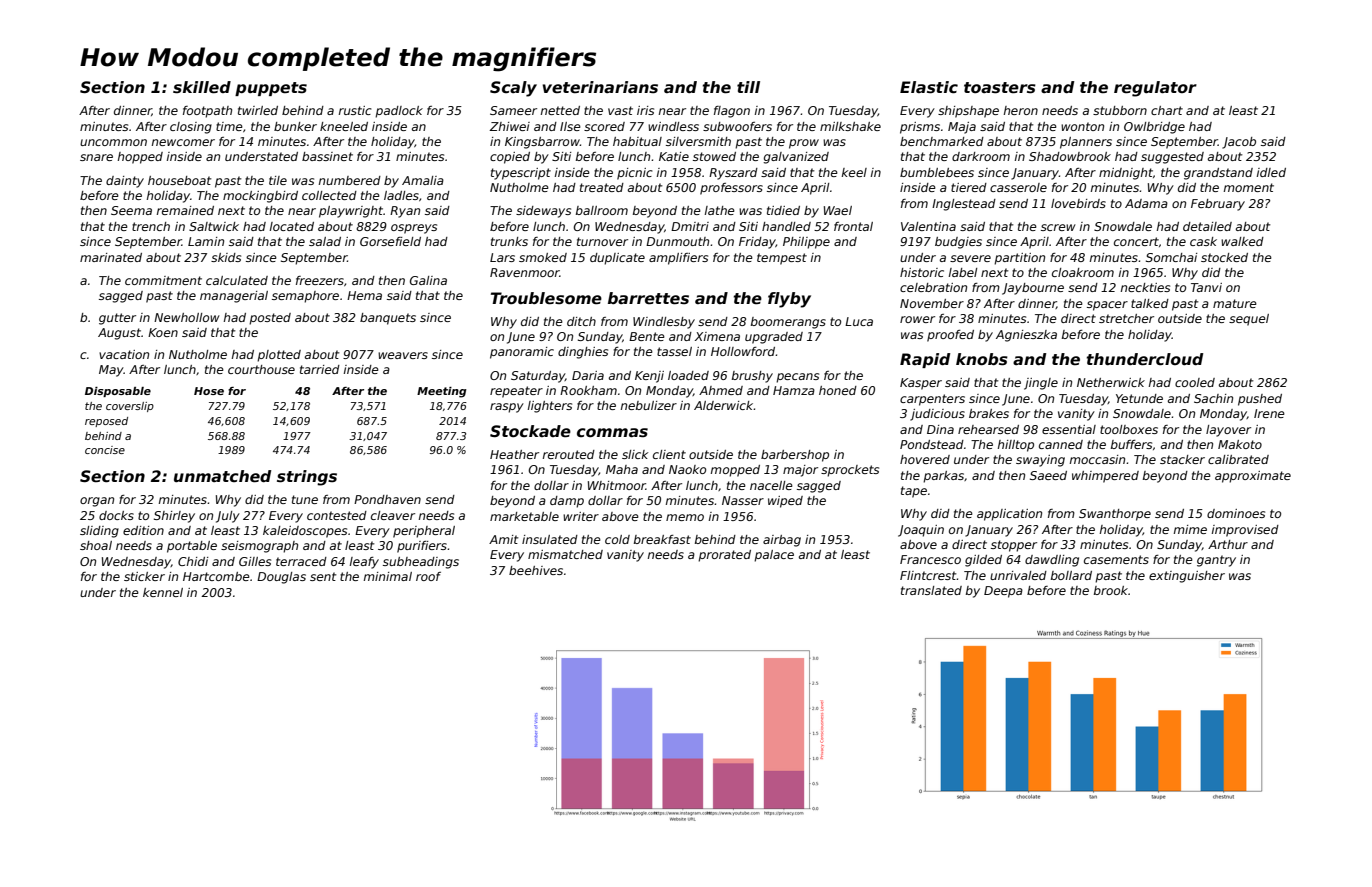  What do you see at coordinates (388, 319) in the screenshot?
I see `banquets` at bounding box center [388, 319].
